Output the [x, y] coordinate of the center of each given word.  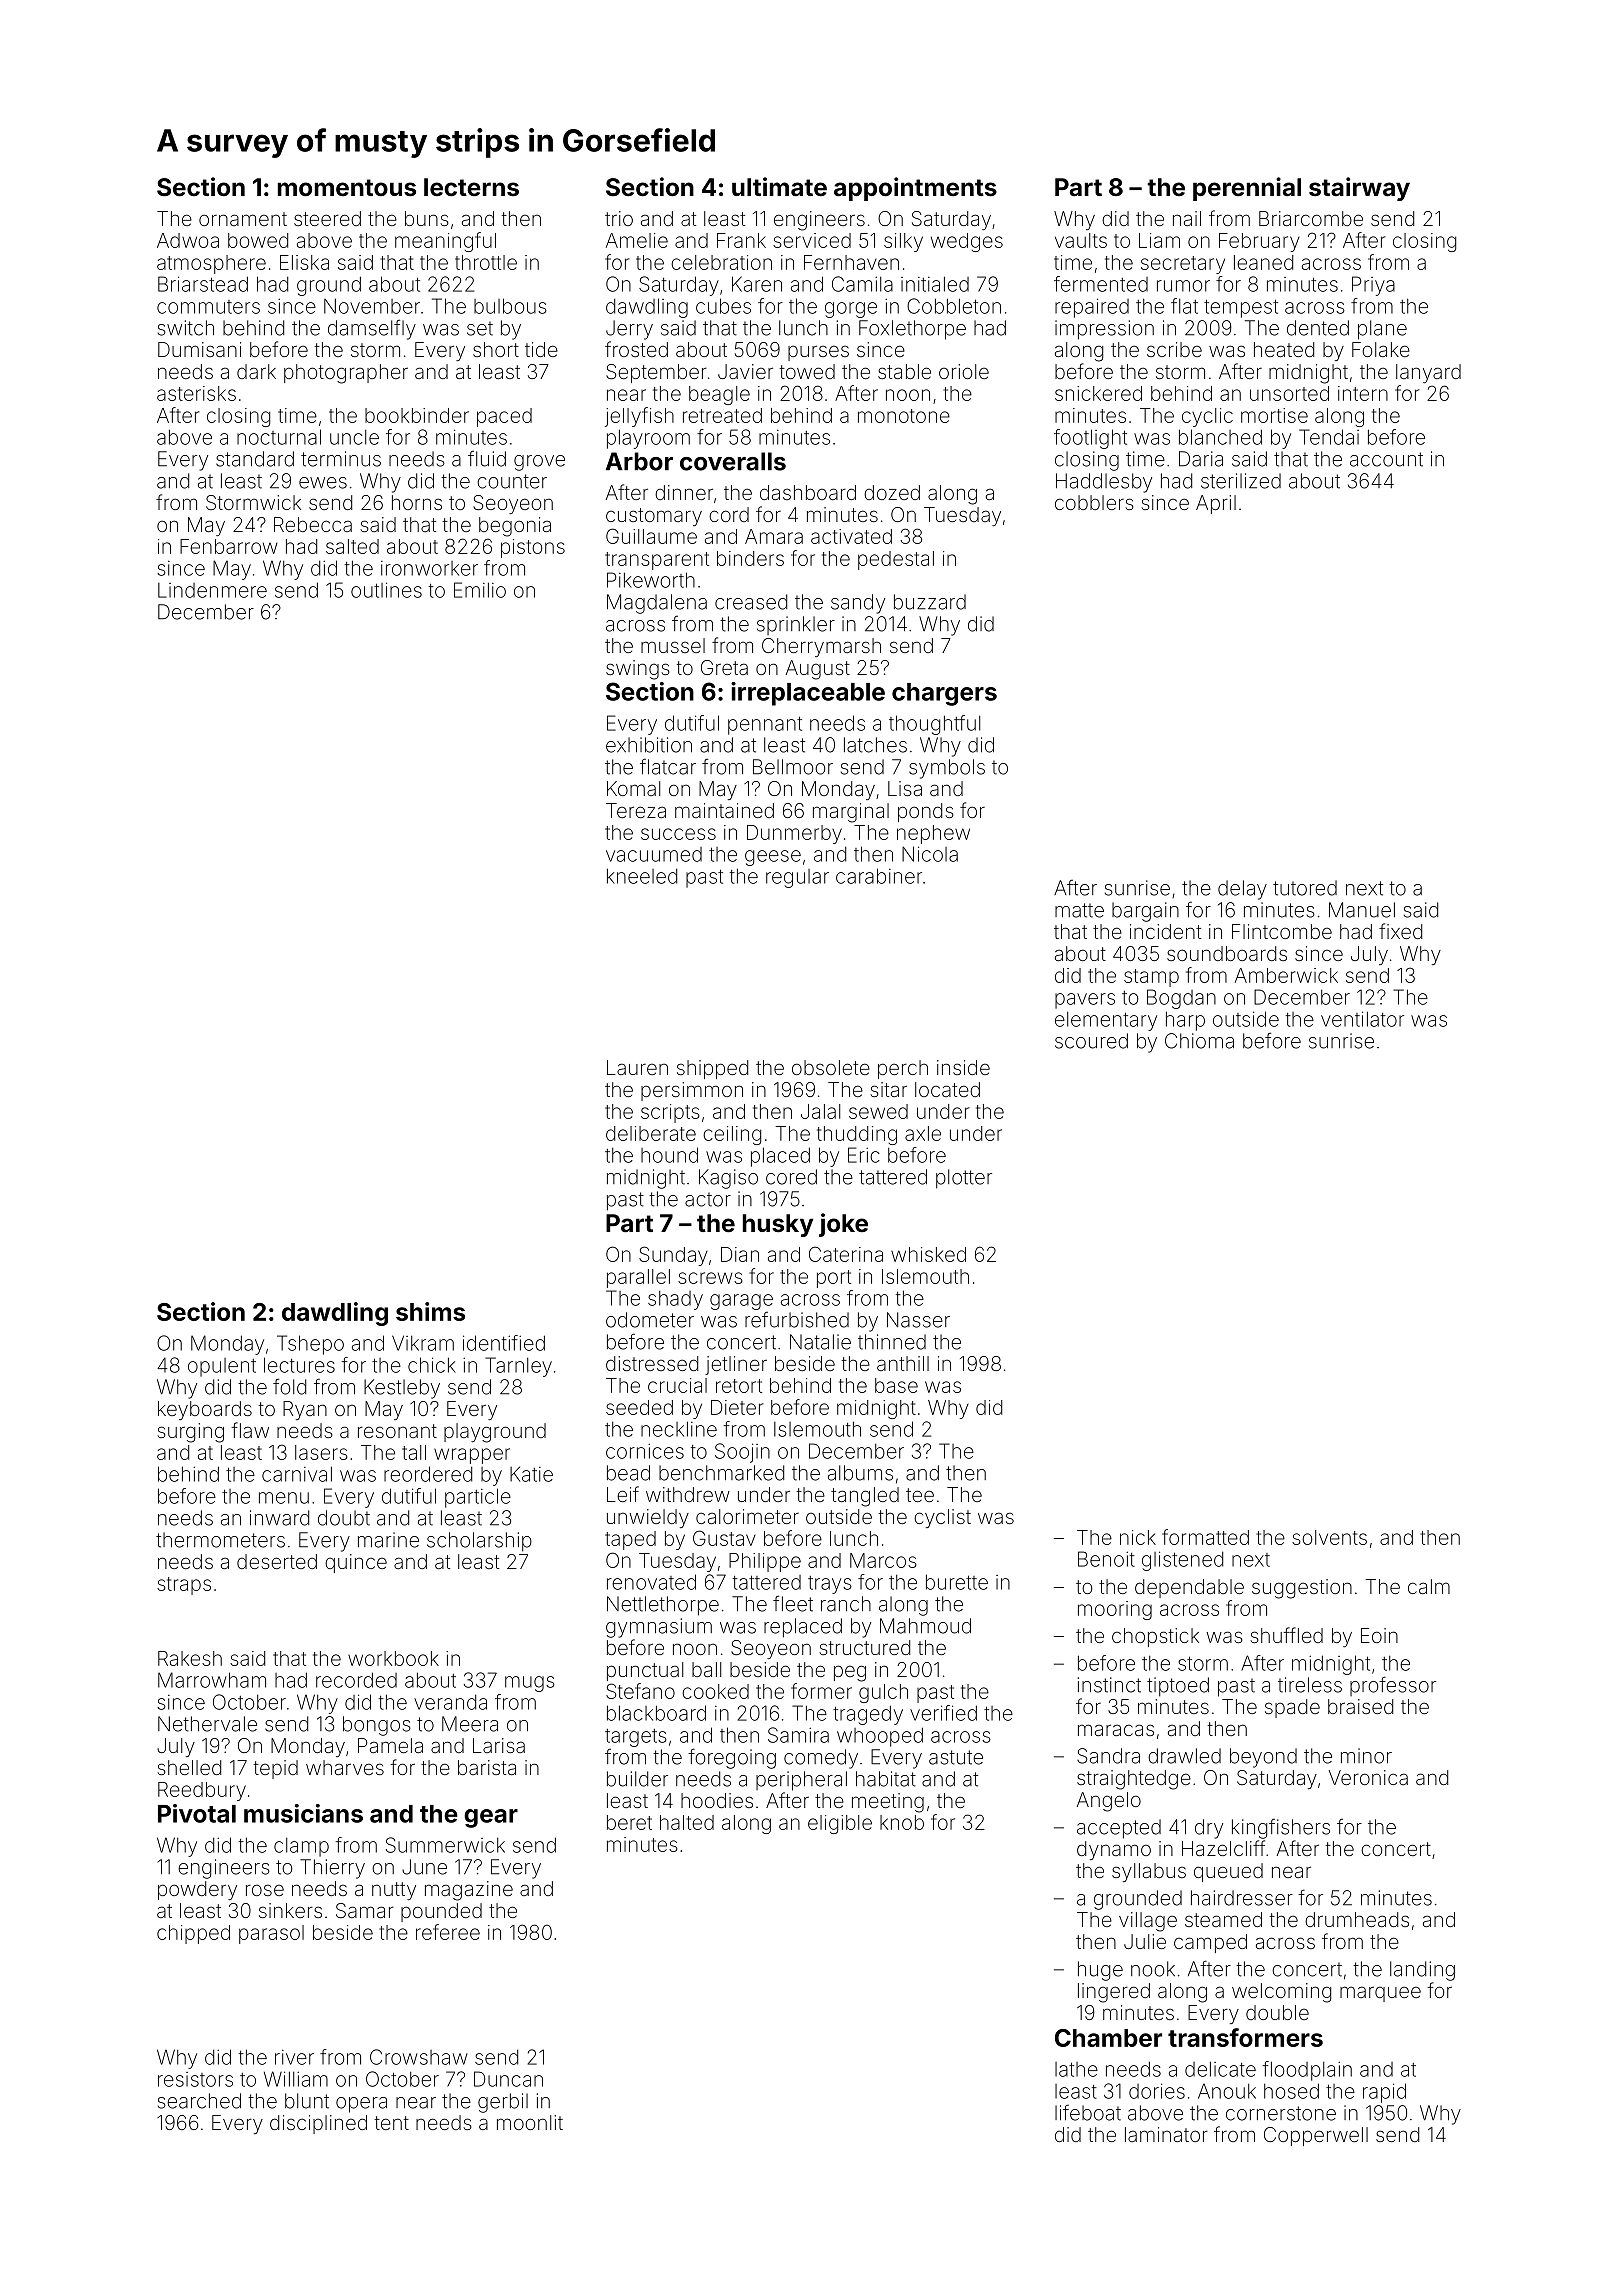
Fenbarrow [228, 546]
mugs [530, 1684]
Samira [798, 1735]
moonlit [530, 2122]
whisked [928, 1254]
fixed [1400, 931]
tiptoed [1178, 1687]
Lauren [637, 1067]
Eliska [304, 262]
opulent [222, 1367]
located [947, 1089]
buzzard [930, 602]
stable [904, 371]
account [1386, 459]
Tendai [1329, 437]
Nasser [918, 1320]
